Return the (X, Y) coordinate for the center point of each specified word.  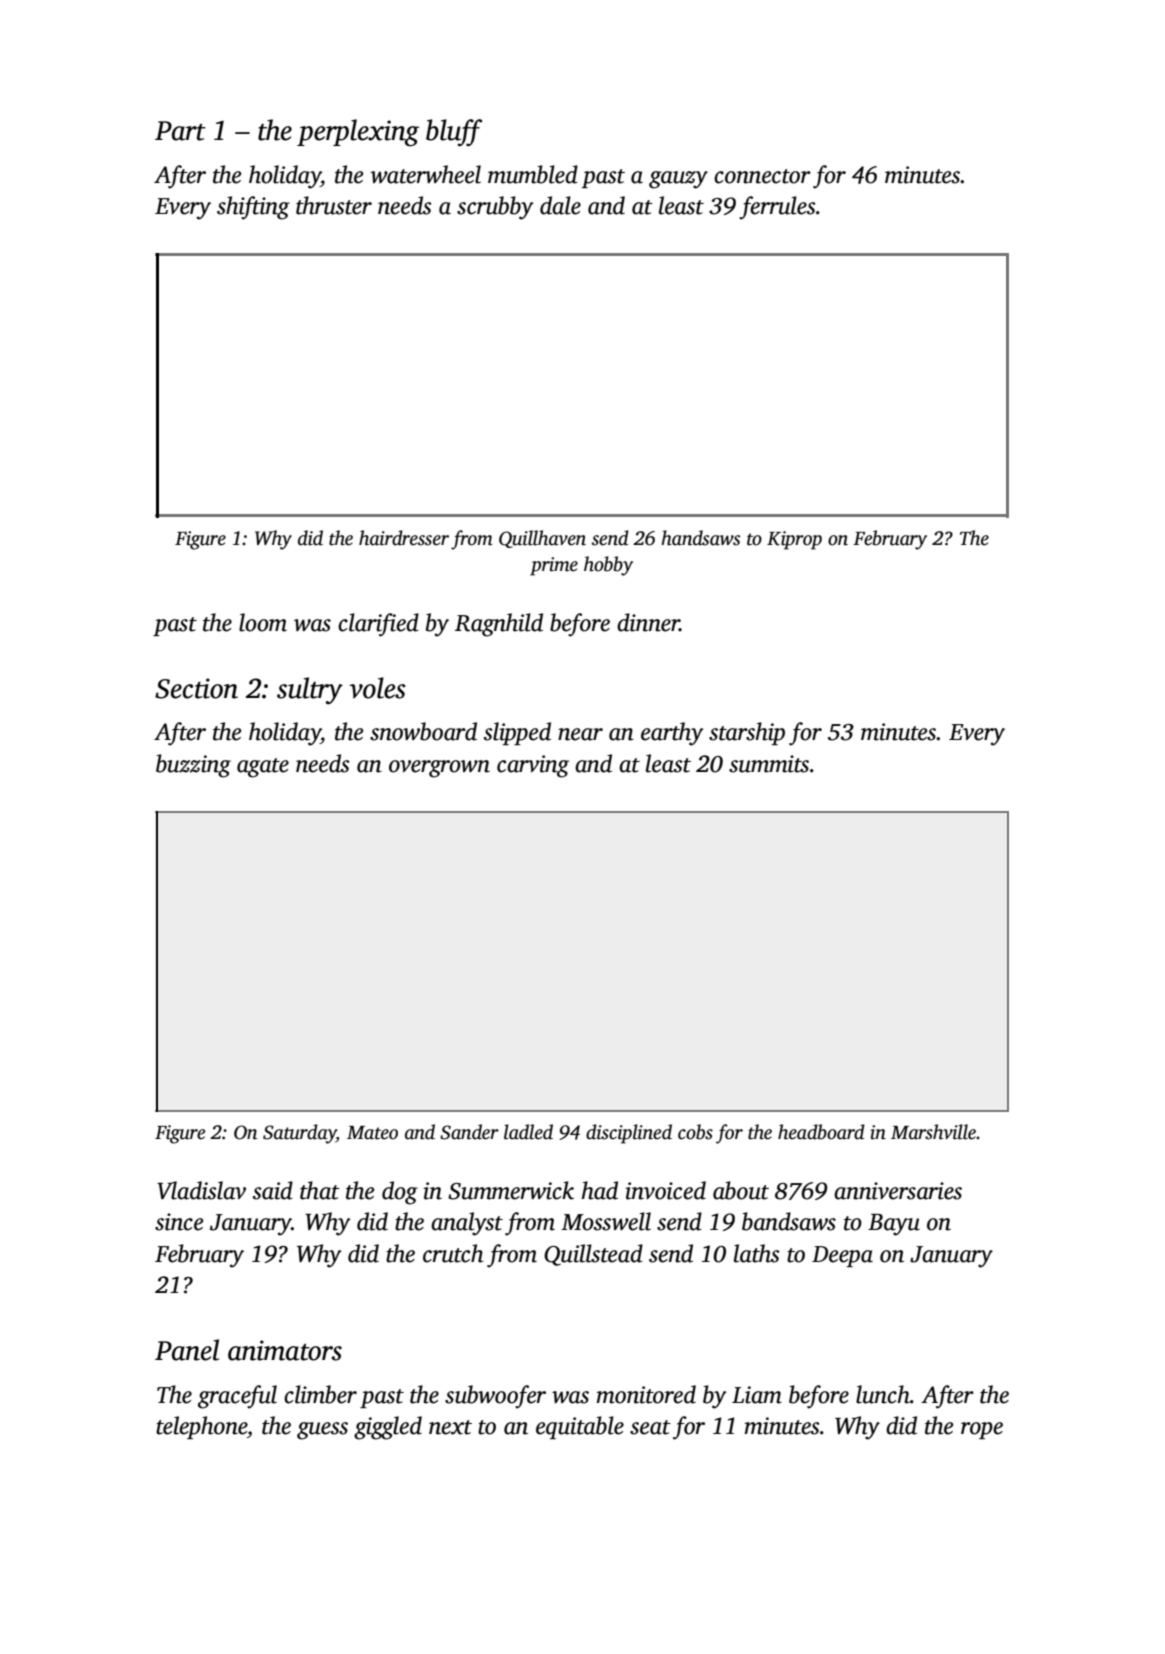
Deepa (842, 1256)
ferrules (777, 208)
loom (263, 622)
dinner (648, 622)
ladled (528, 1132)
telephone (201, 1427)
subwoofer (495, 1397)
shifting (253, 208)
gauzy (678, 180)
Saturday (299, 1134)
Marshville (933, 1132)
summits (769, 764)
